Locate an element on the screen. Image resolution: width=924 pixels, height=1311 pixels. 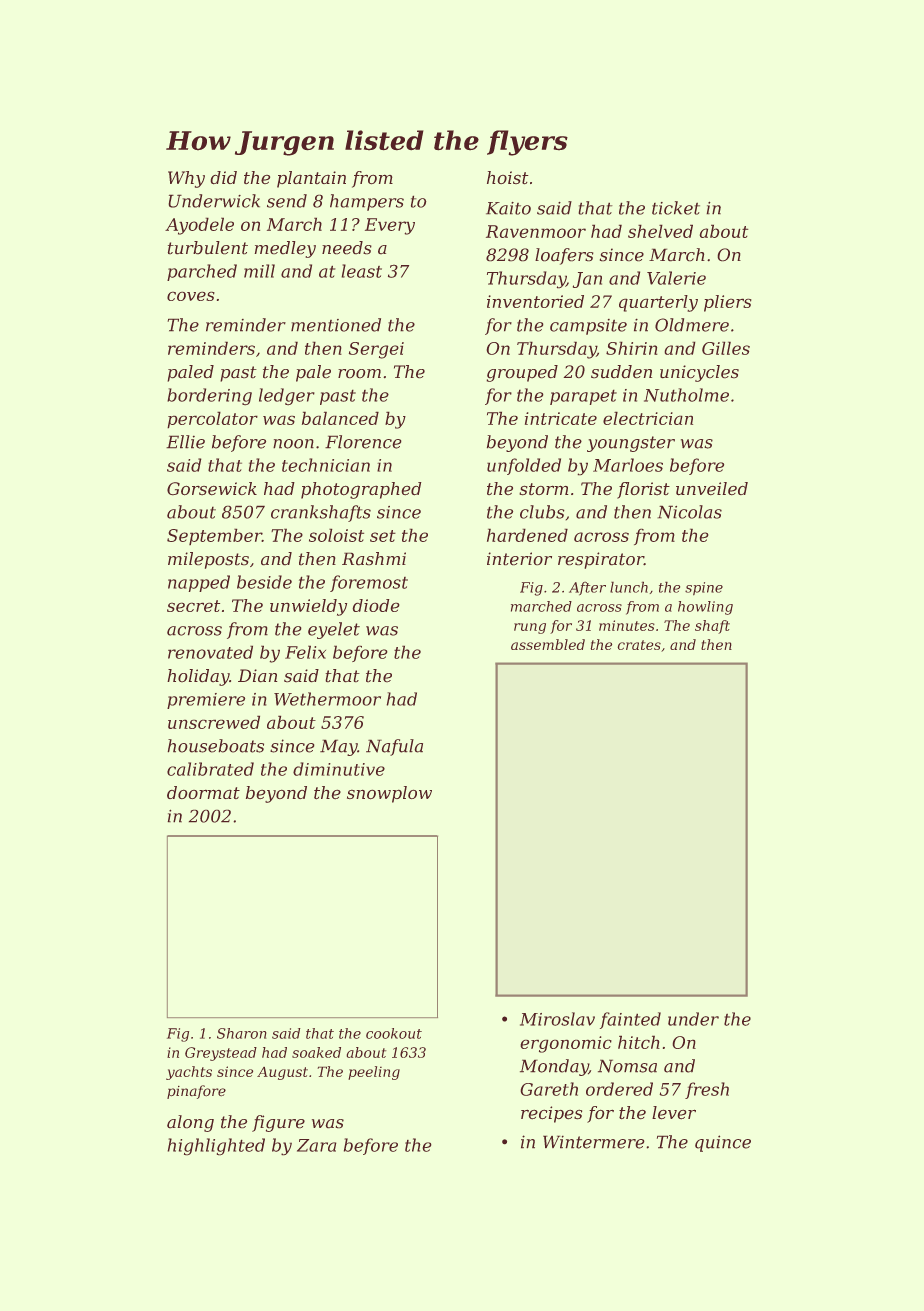
Zara is located at coordinates (317, 1145).
